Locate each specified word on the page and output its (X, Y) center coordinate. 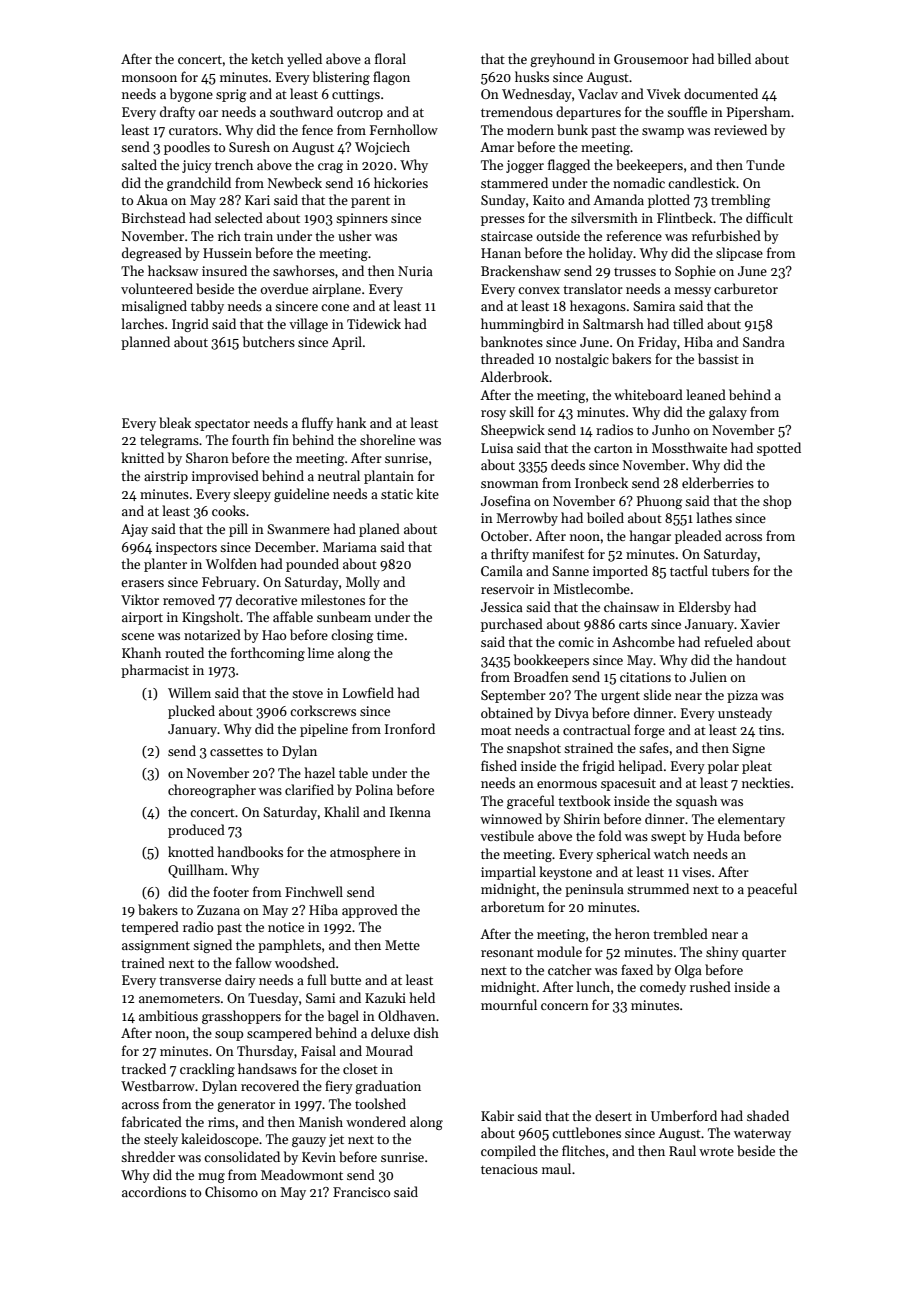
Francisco (361, 1192)
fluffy (317, 424)
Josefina (506, 500)
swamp (663, 133)
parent (370, 202)
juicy (197, 166)
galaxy (728, 413)
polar (723, 767)
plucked (191, 712)
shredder (148, 1156)
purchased (512, 625)
